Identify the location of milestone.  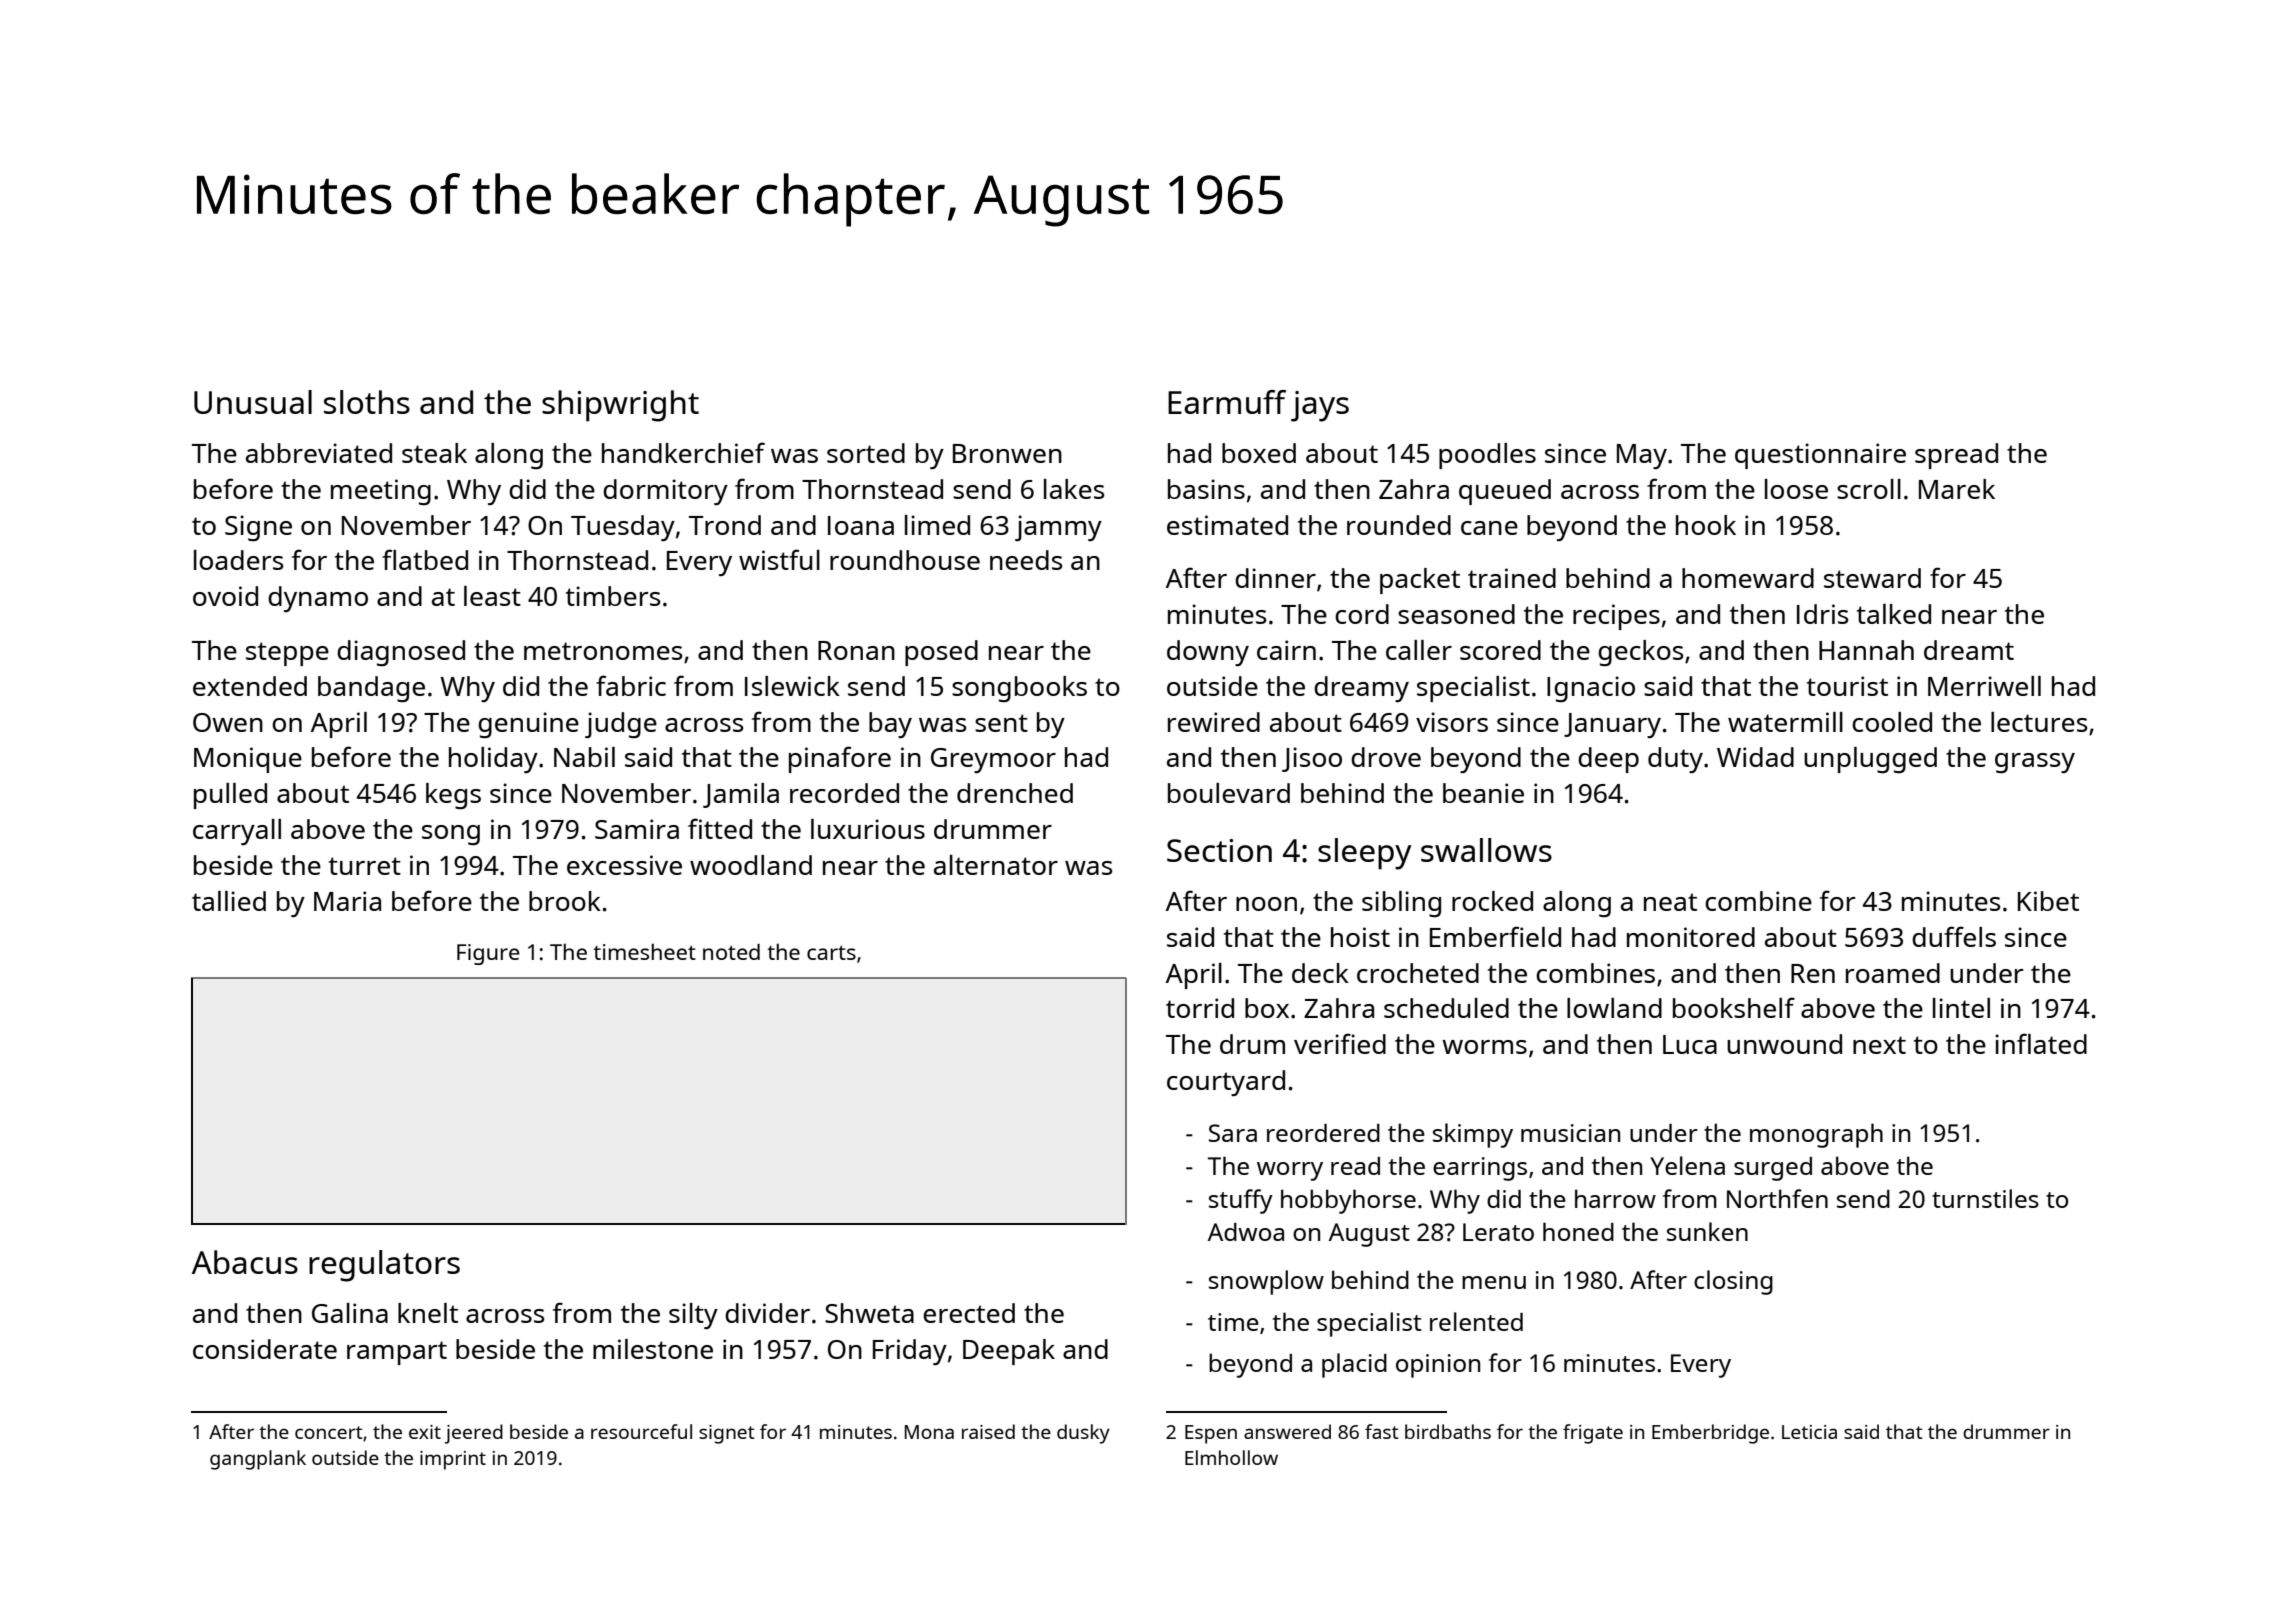
(653, 1349).
